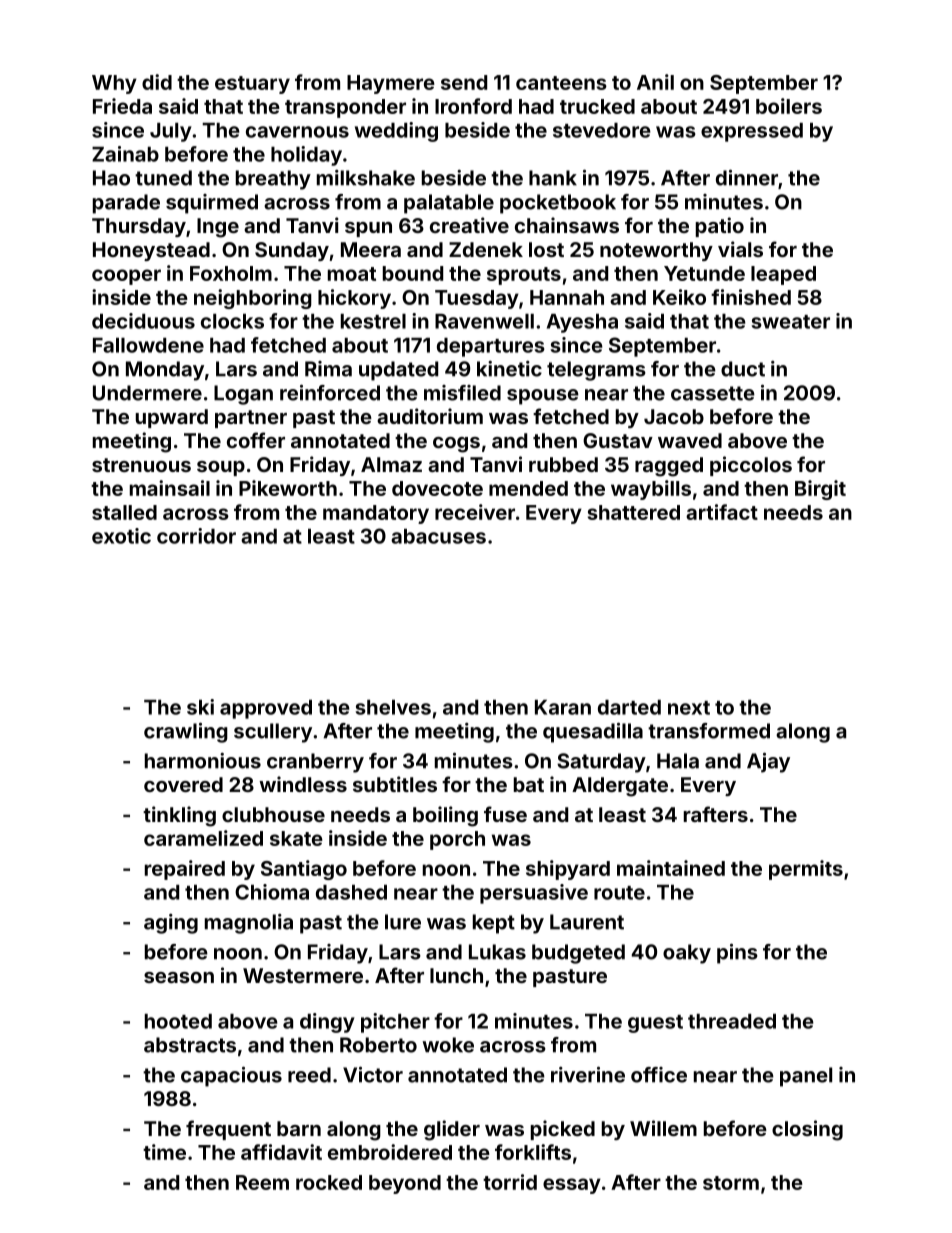  I want to click on Reem, so click(262, 1182).
